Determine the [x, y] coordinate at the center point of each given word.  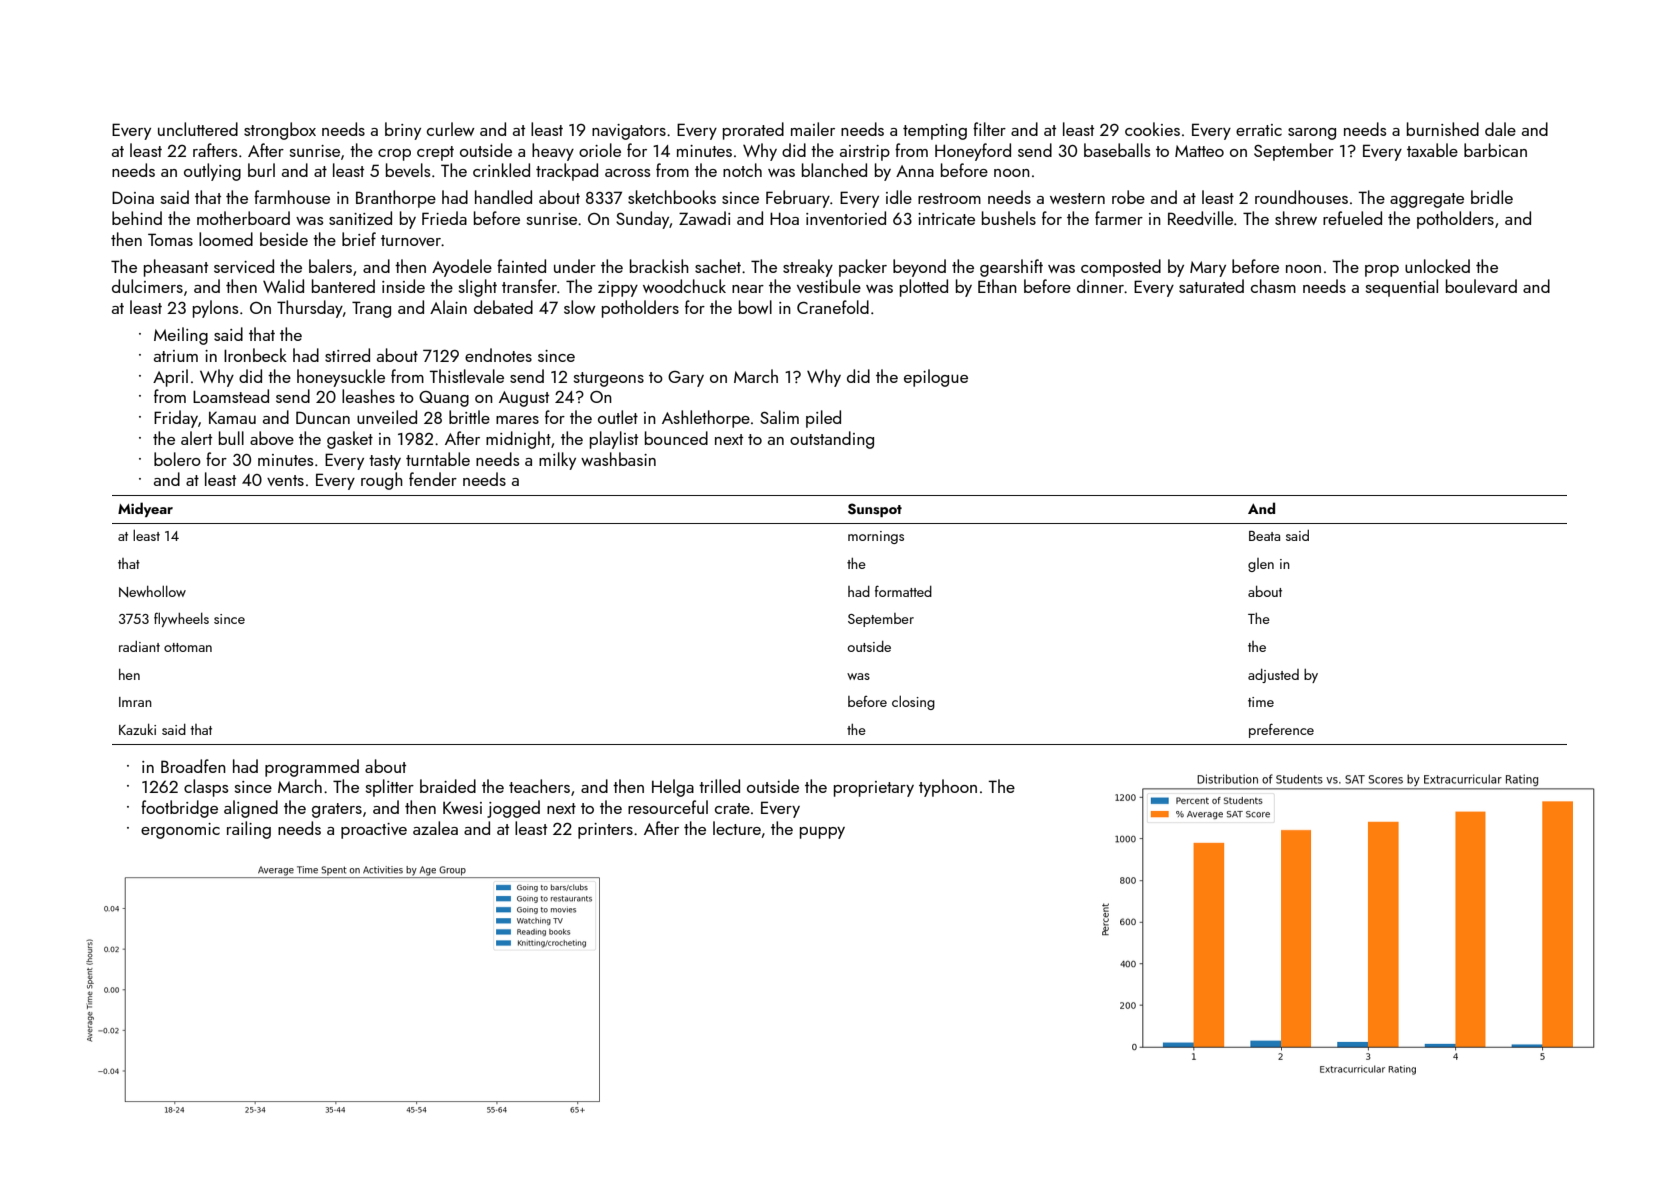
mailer [813, 129]
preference [1281, 730]
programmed [312, 768]
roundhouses [1301, 197]
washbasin [618, 459]
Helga [673, 788]
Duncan [323, 417]
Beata [1264, 536]
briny [403, 131]
